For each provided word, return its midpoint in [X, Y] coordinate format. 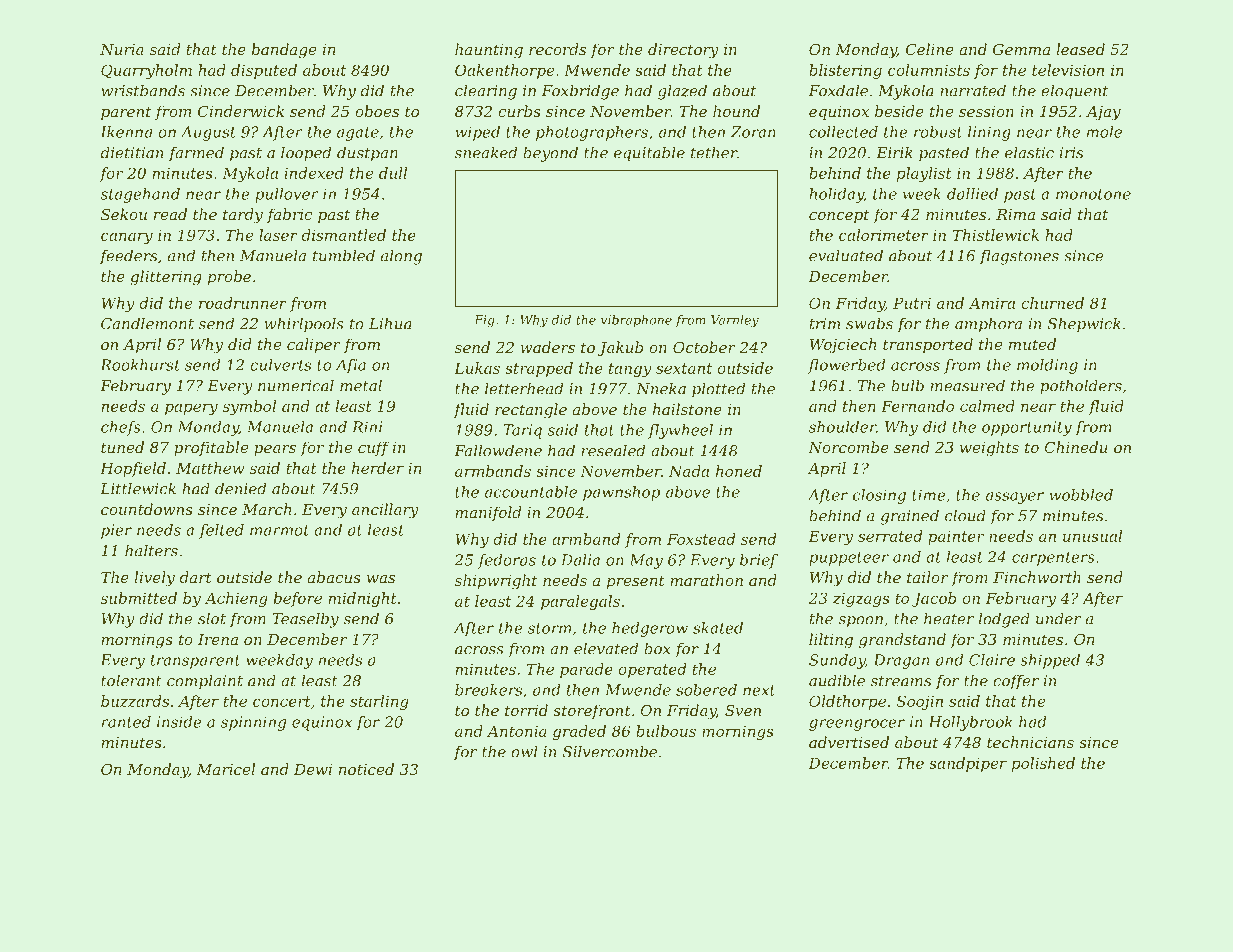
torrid [526, 710]
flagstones [1019, 257]
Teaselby [305, 620]
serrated [890, 536]
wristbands [143, 90]
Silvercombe [610, 751]
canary [127, 238]
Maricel [225, 769]
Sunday [837, 661]
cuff [374, 448]
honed [739, 471]
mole [1104, 132]
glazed [682, 92]
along [401, 257]
